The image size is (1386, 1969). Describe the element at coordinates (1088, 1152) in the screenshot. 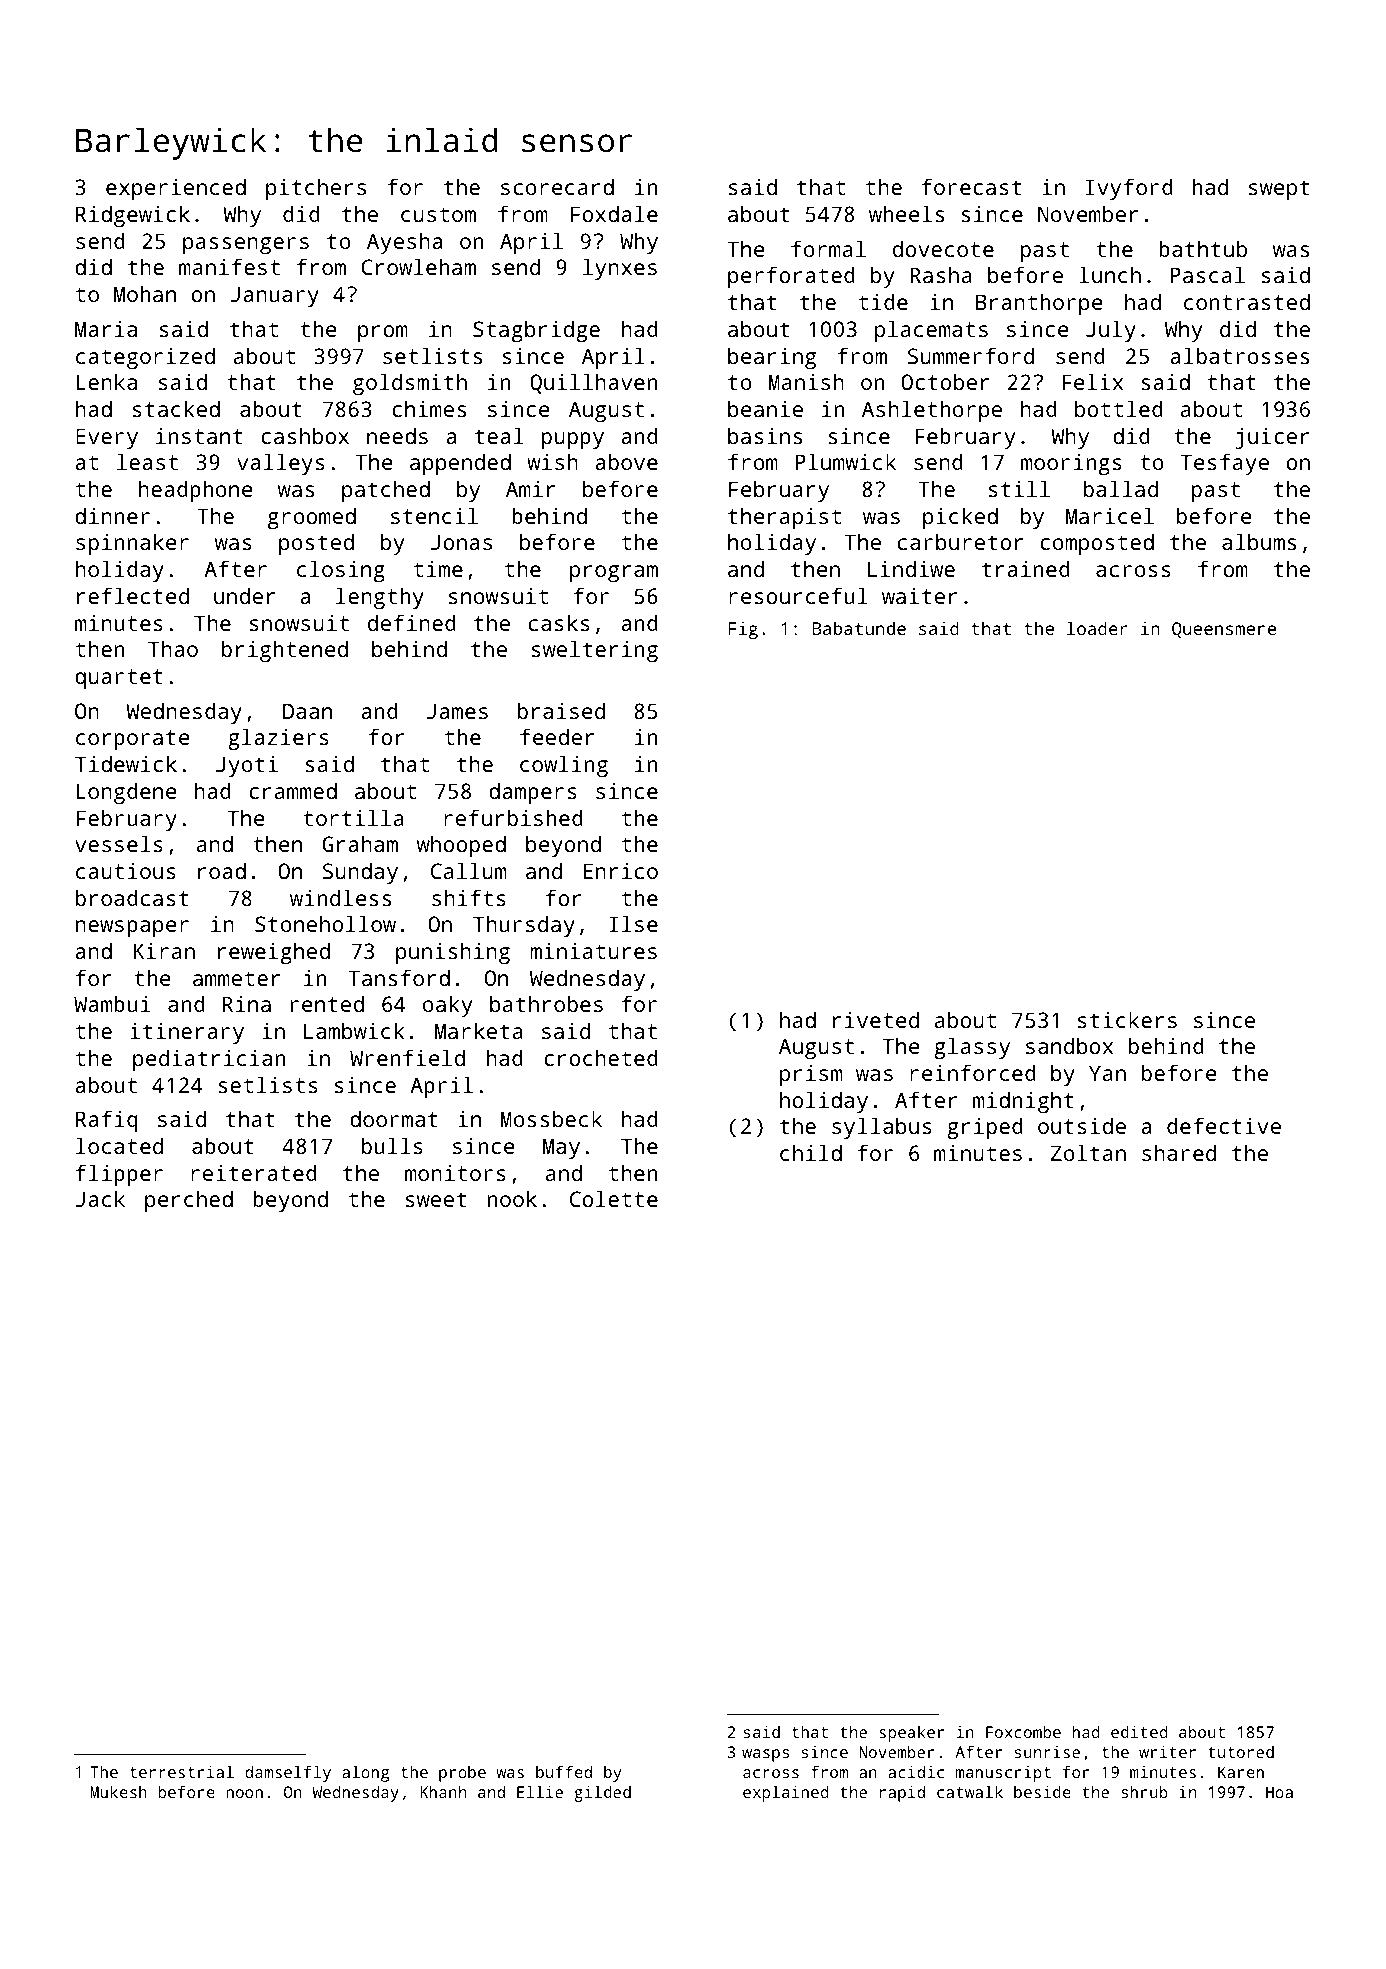

I see `Zoltan` at that location.
